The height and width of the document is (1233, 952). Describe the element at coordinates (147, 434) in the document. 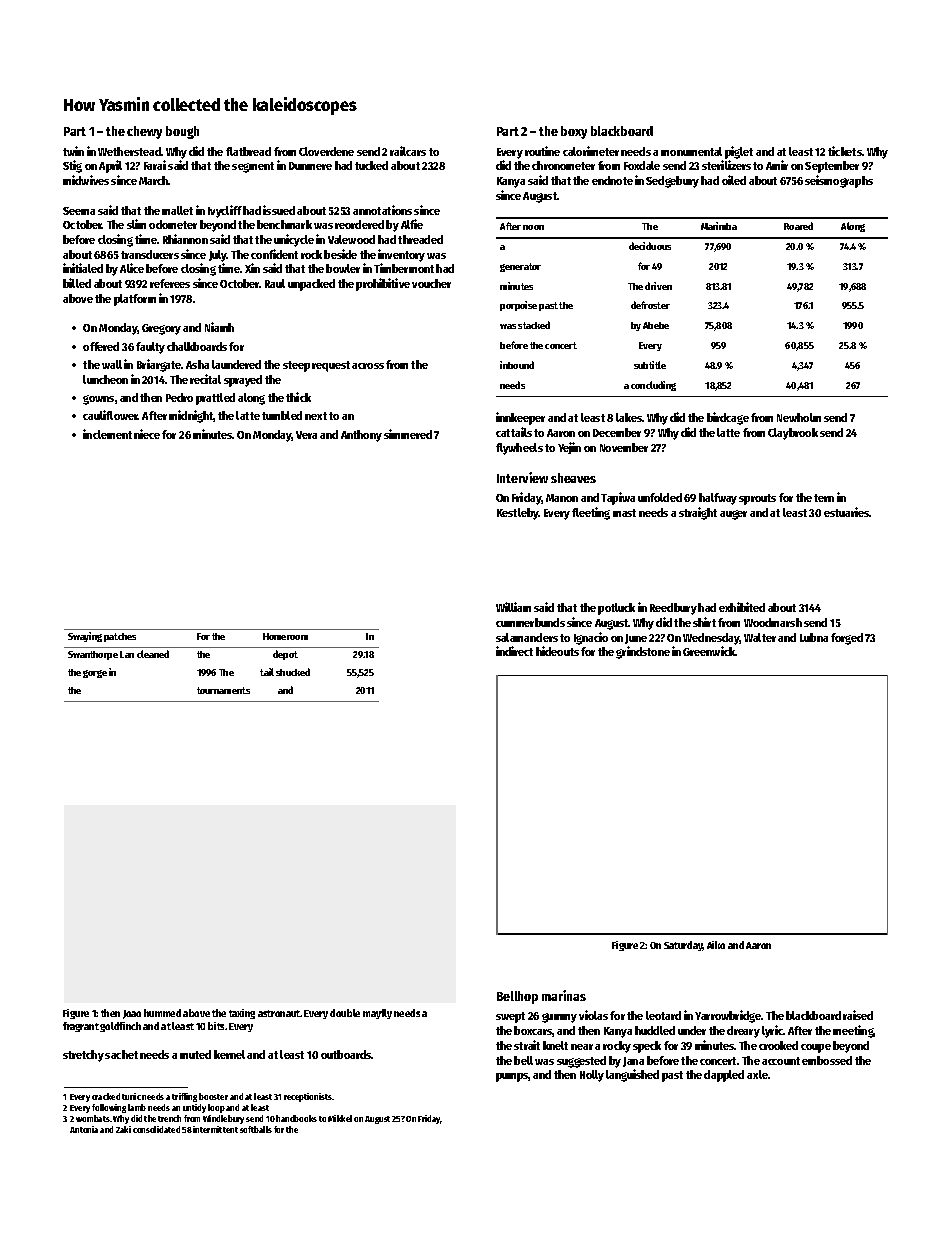

I see `niece` at that location.
